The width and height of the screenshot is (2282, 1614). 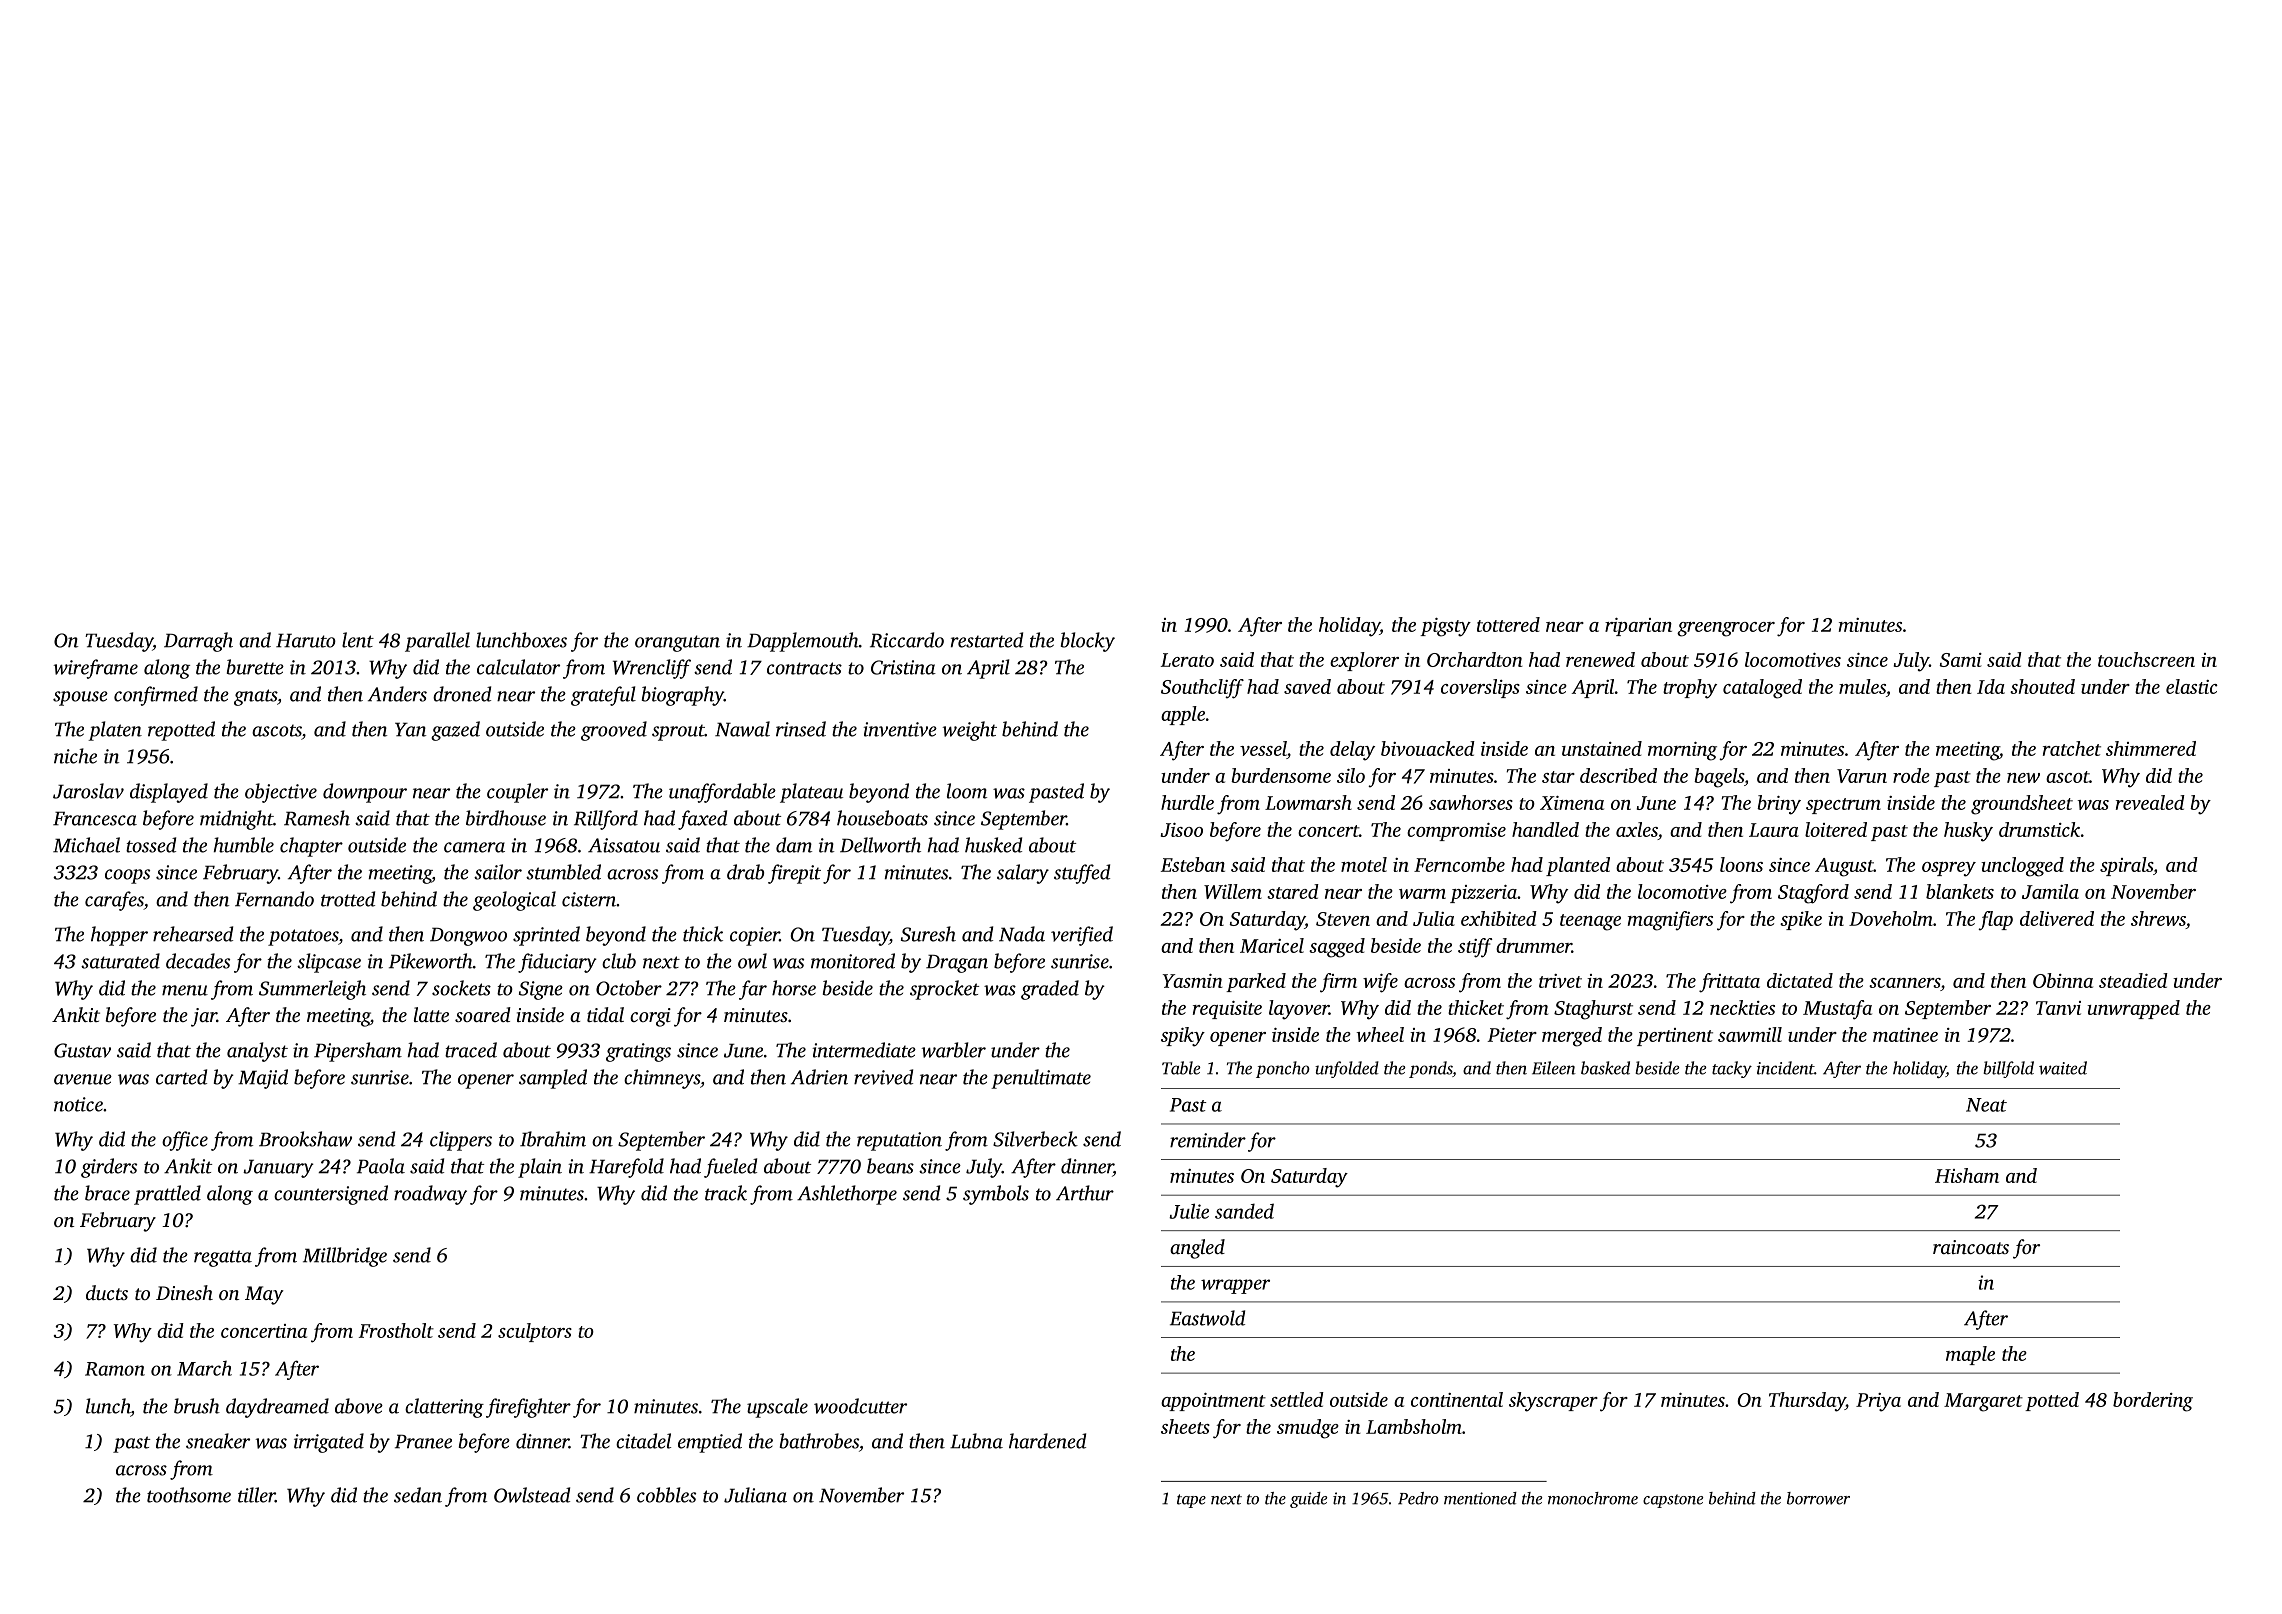 What do you see at coordinates (1256, 982) in the screenshot?
I see `parked` at bounding box center [1256, 982].
